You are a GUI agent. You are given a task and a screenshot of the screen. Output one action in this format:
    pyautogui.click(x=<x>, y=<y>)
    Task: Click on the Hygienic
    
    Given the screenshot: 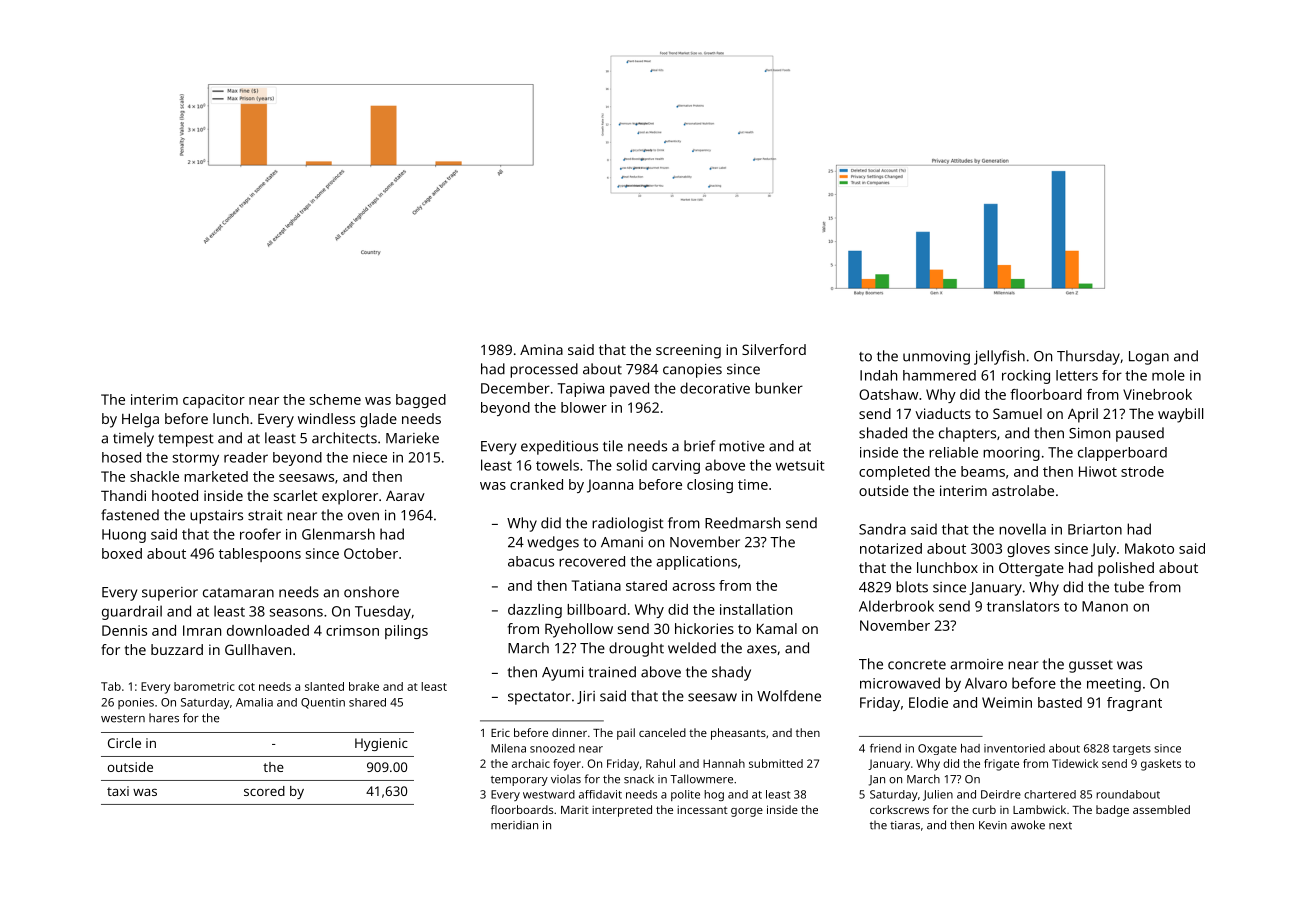 What is the action you would take?
    pyautogui.click(x=381, y=744)
